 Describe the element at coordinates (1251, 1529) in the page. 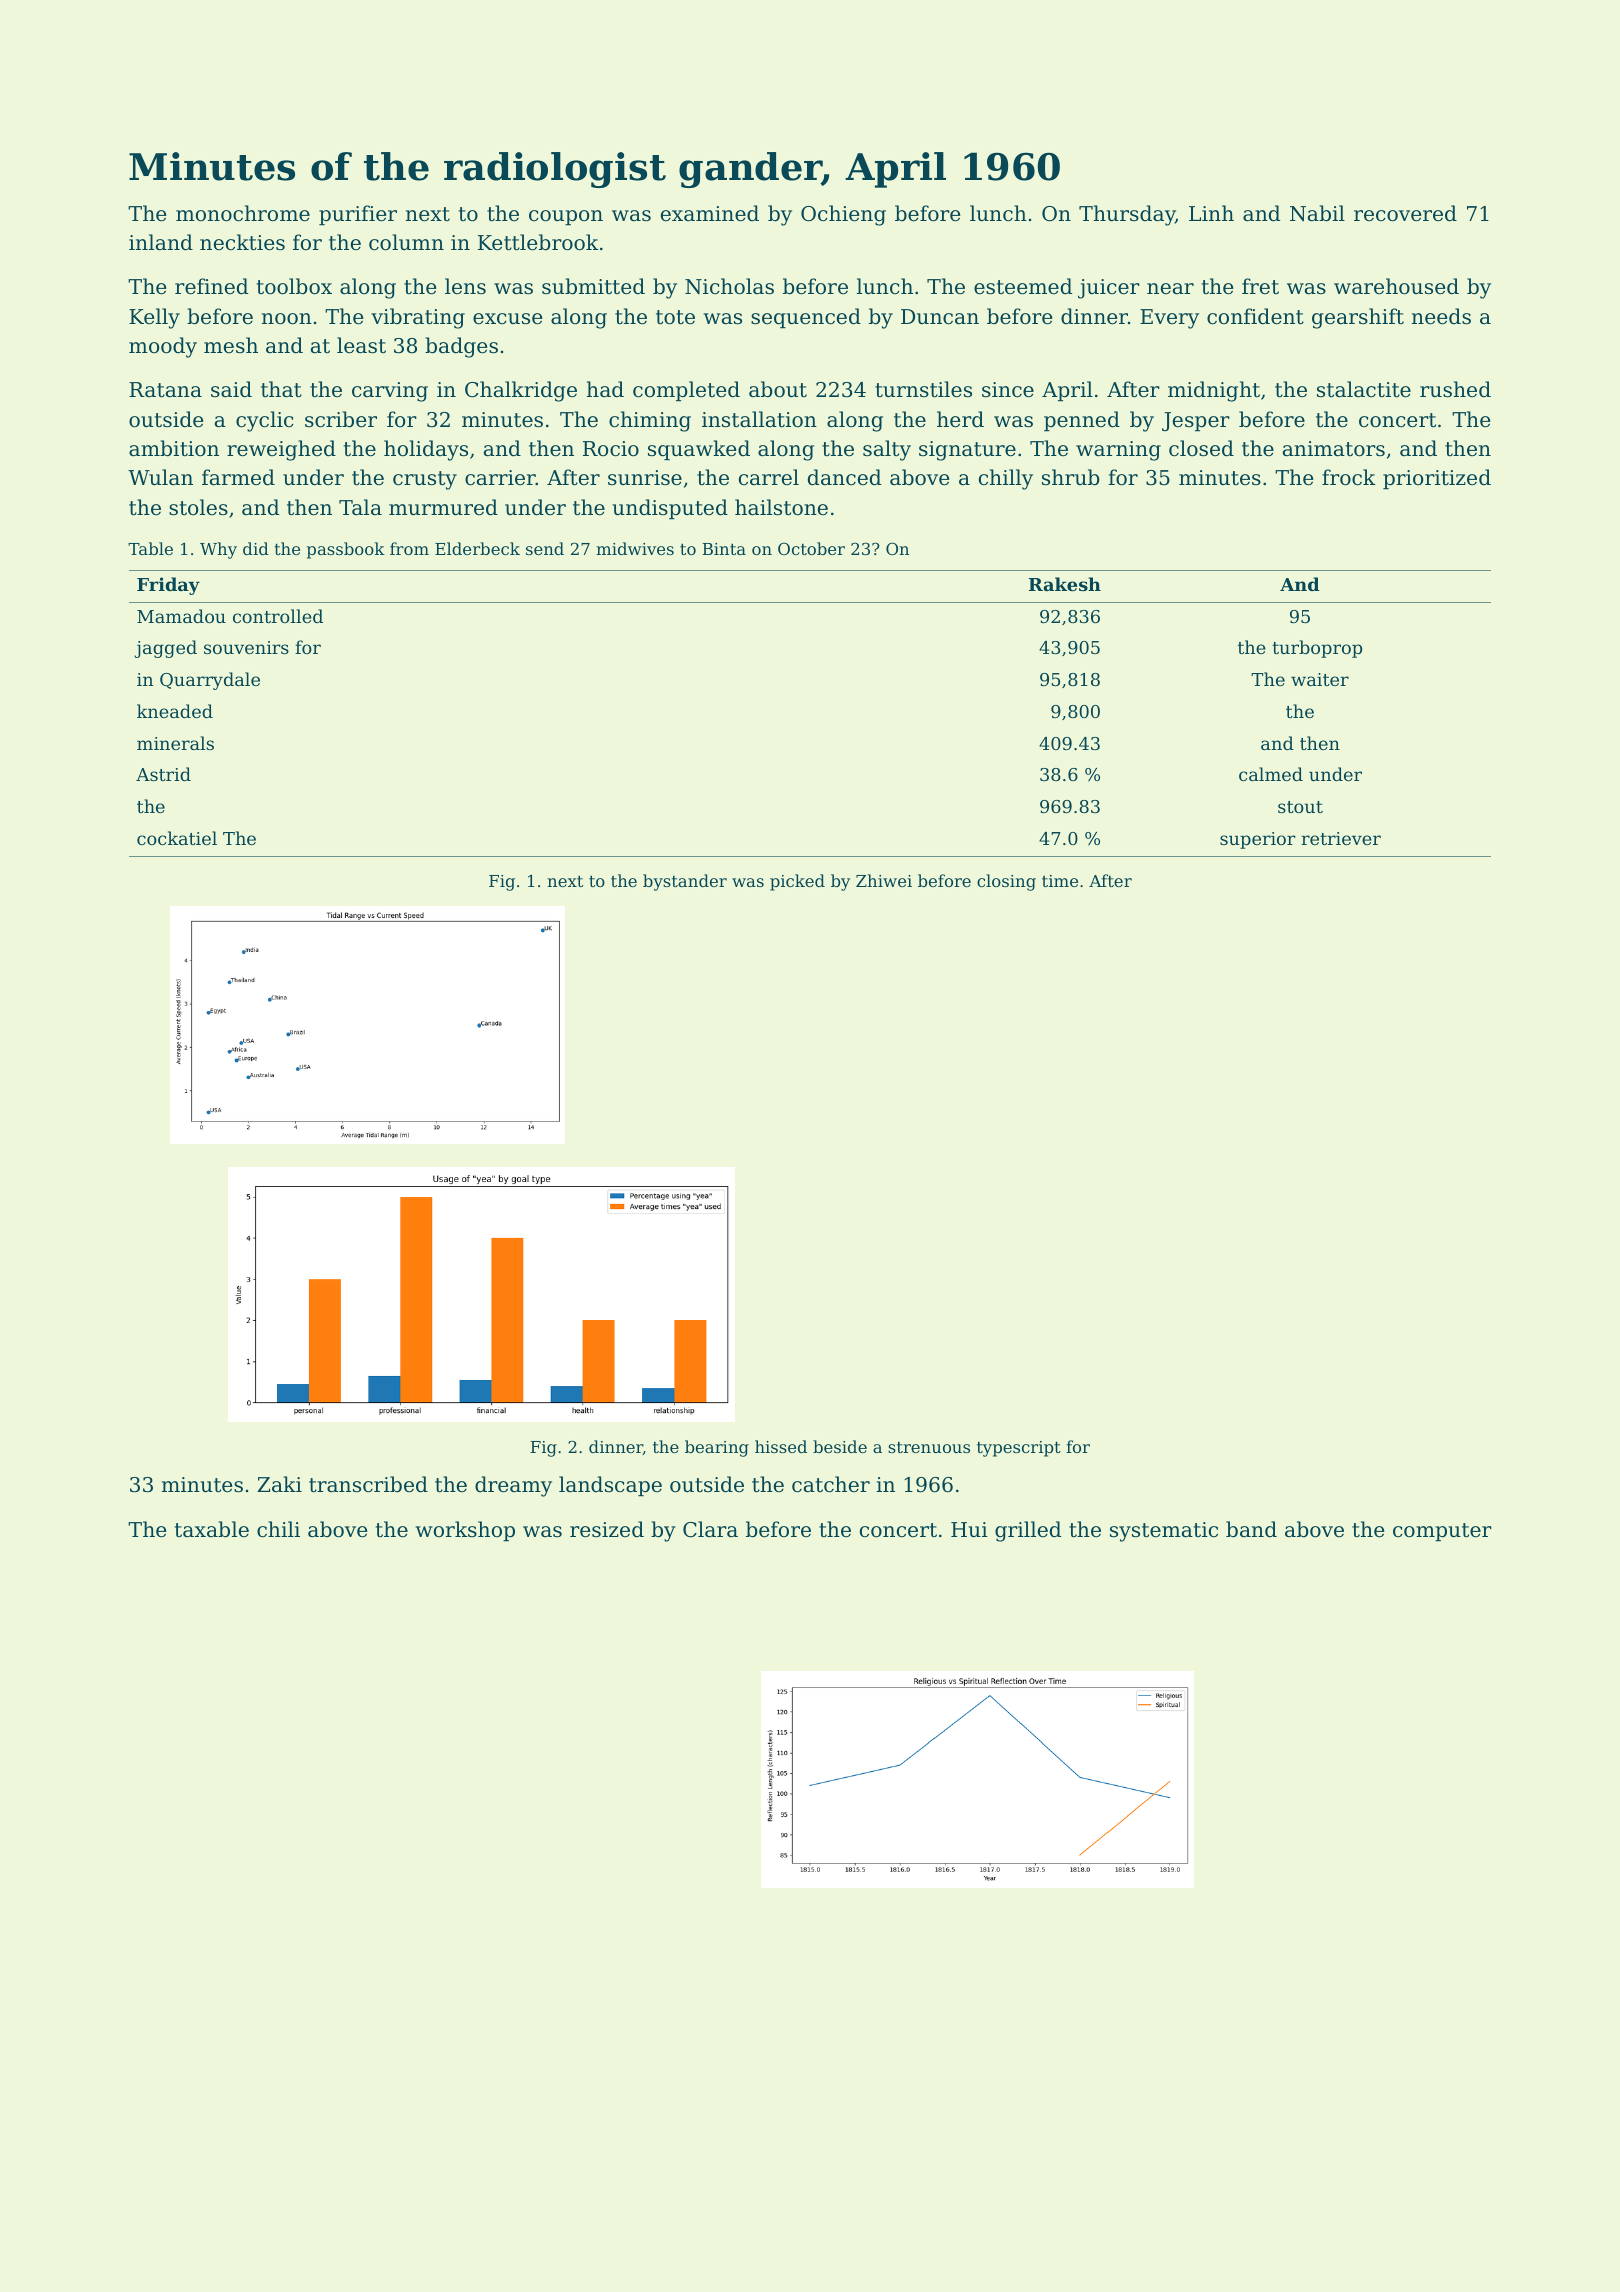

I see `band` at that location.
